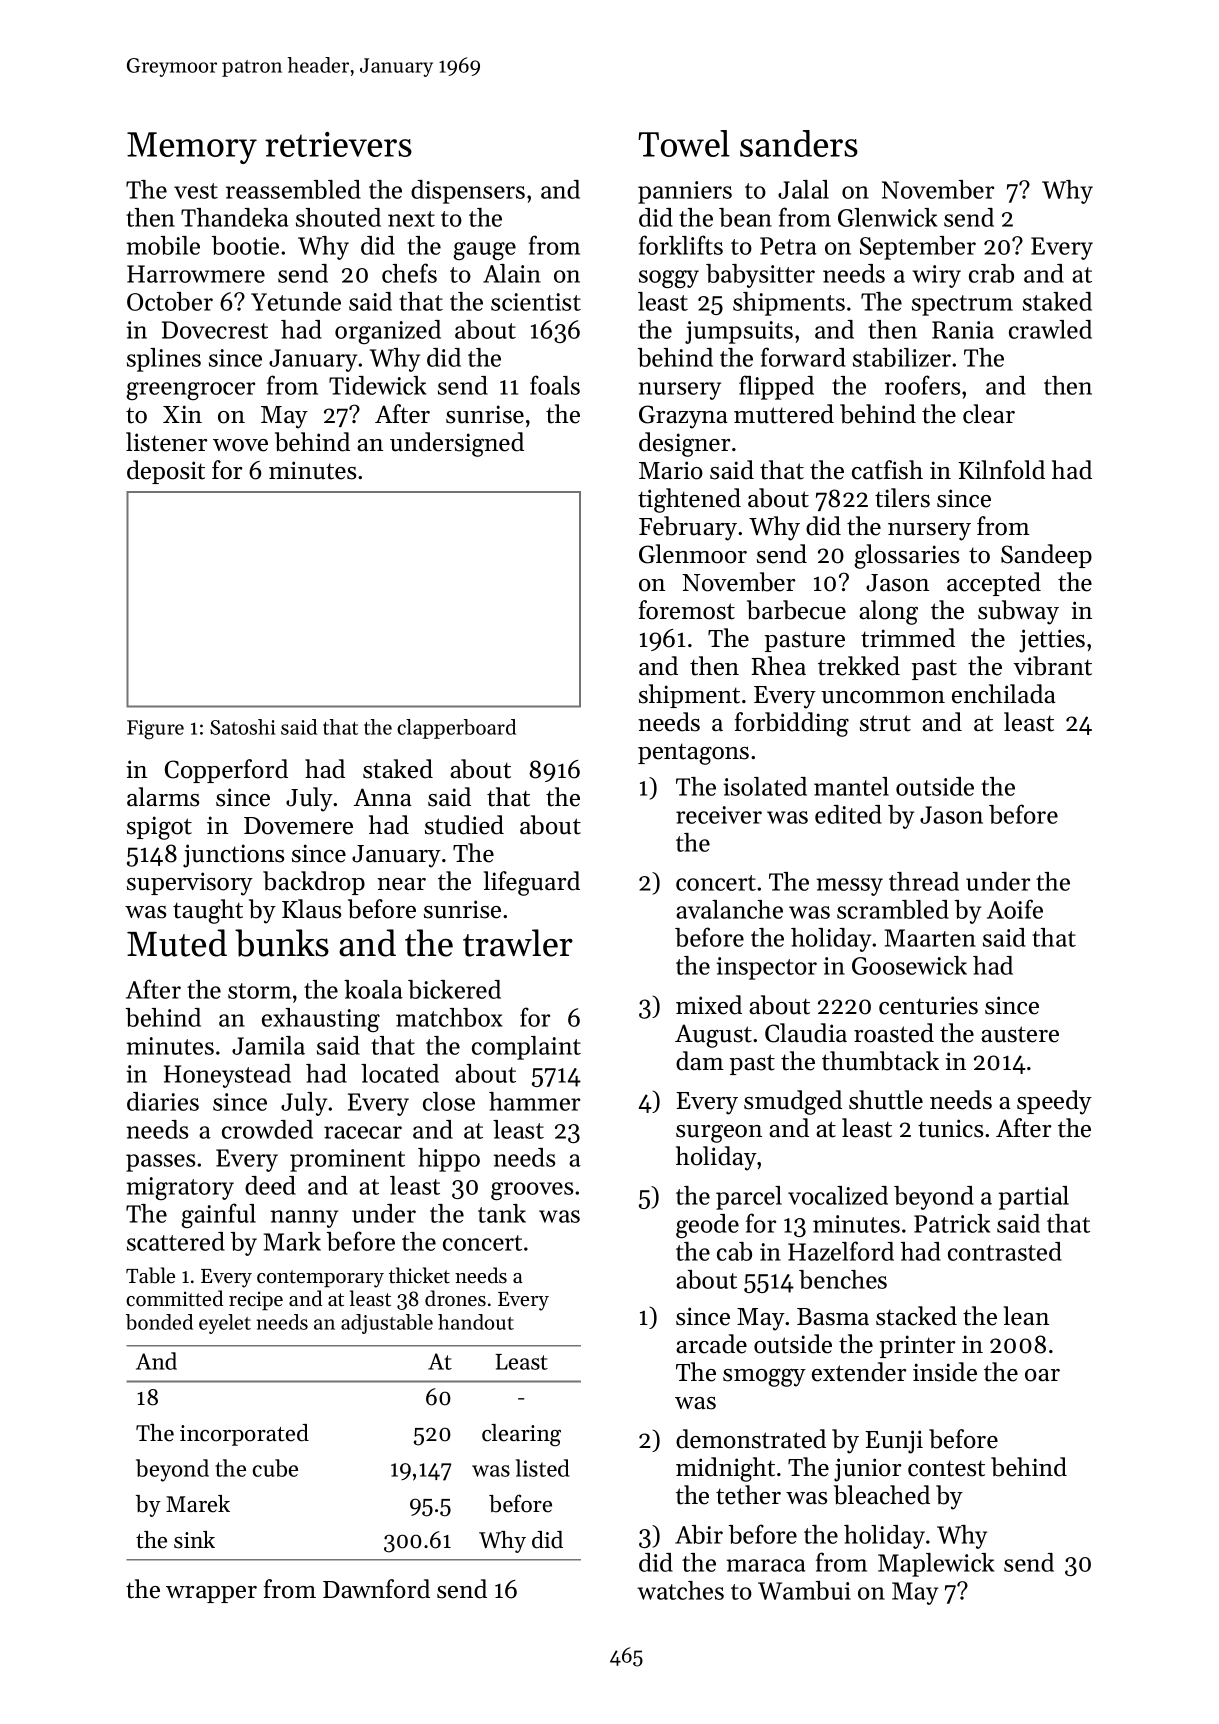 The image size is (1219, 1724). I want to click on wrapper, so click(211, 1594).
